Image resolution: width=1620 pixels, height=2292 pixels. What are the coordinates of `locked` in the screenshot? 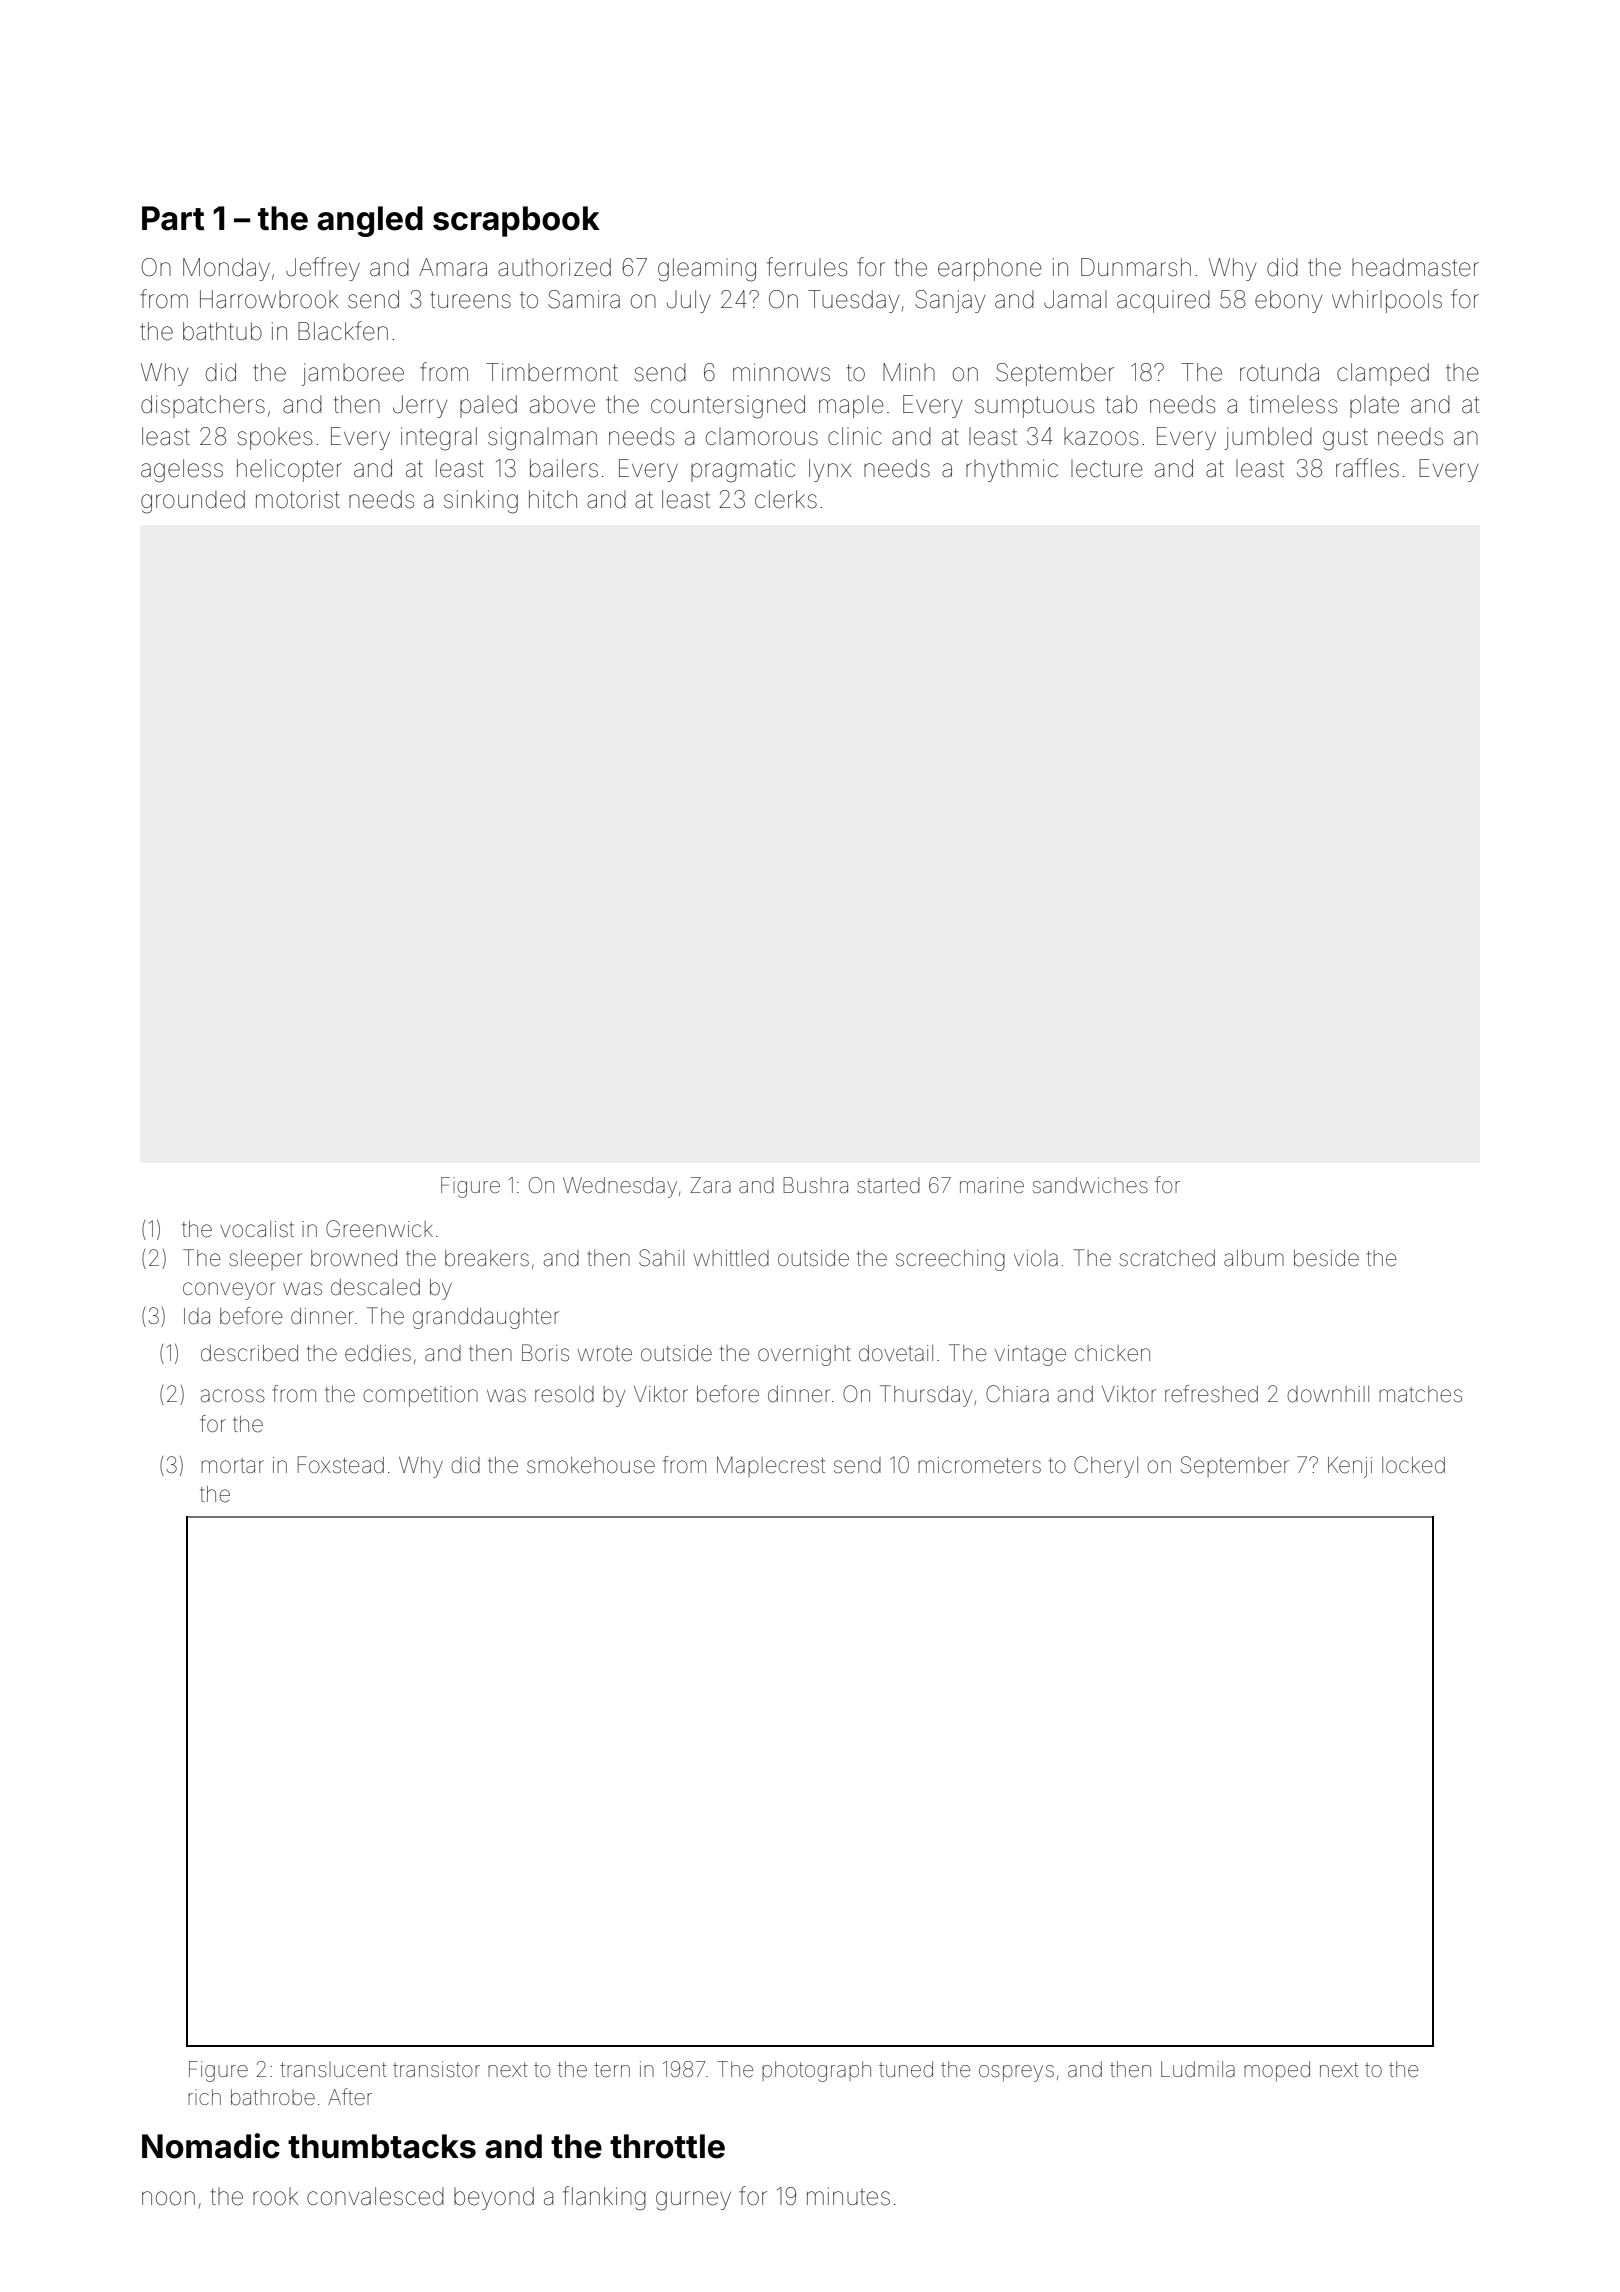 It's located at (1413, 1465).
